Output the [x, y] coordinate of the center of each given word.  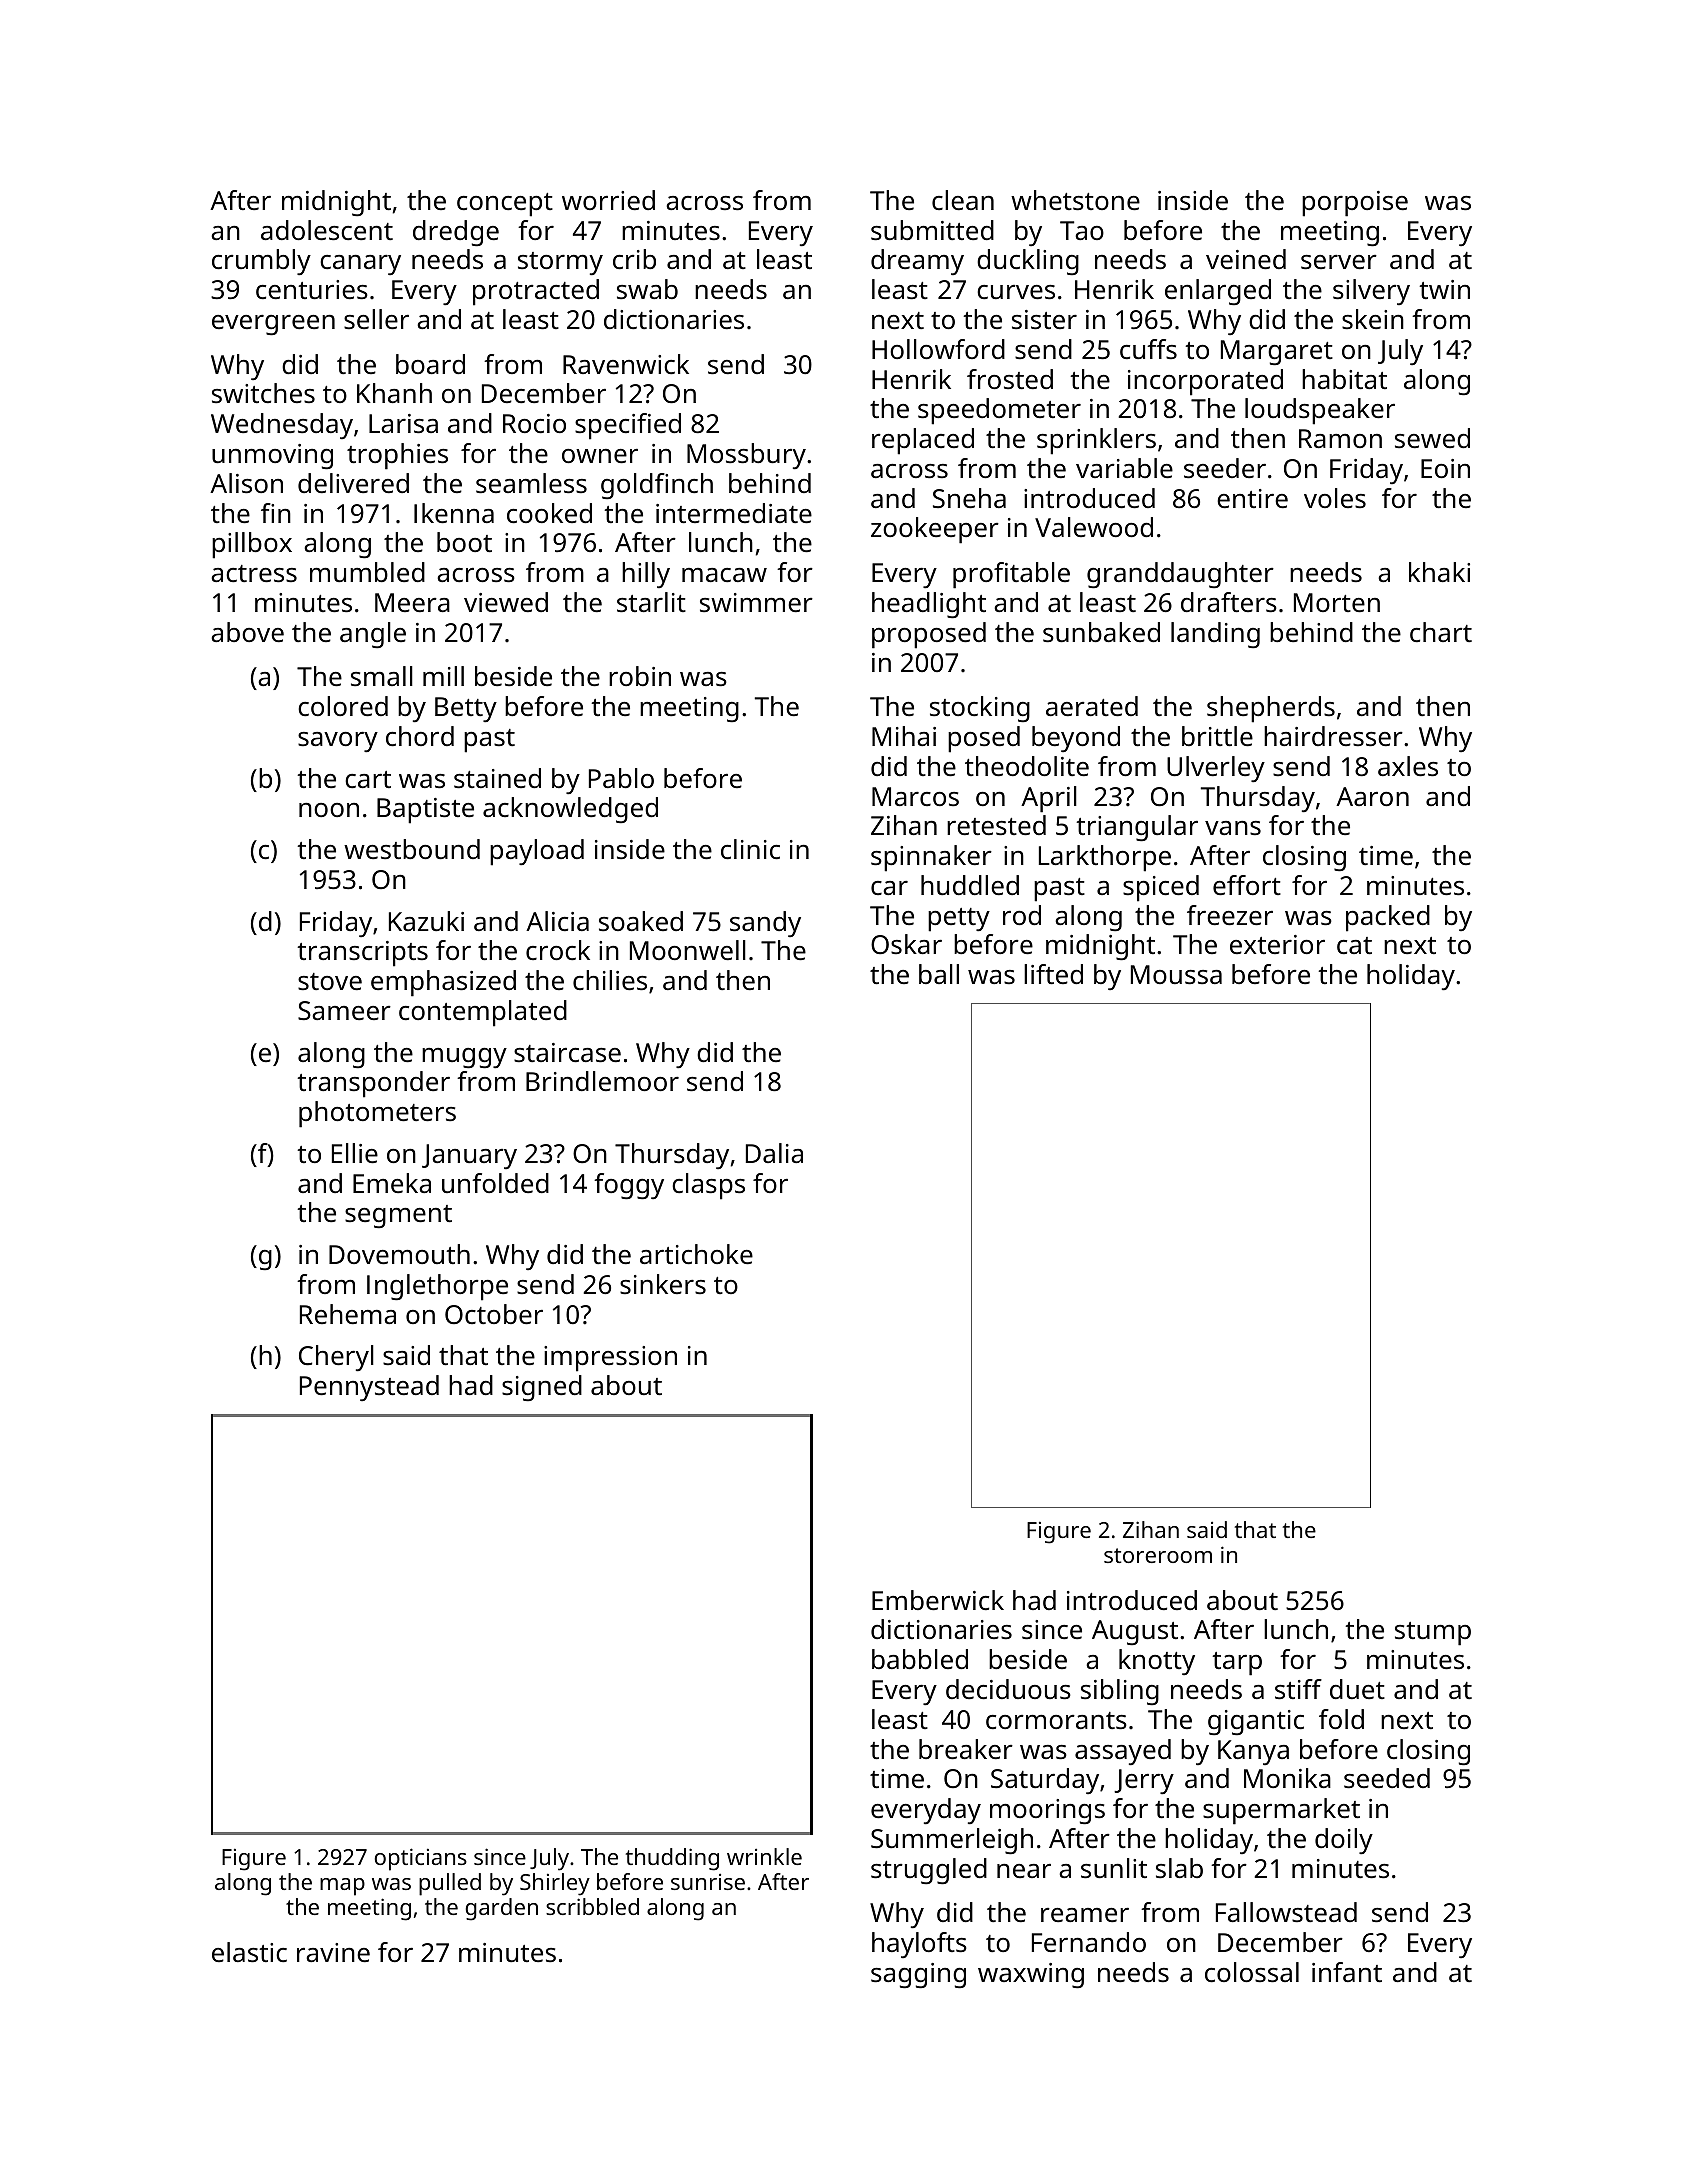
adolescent [327, 230]
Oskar [906, 944]
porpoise [1355, 204]
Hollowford [938, 349]
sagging [918, 1976]
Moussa [1176, 975]
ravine [333, 1952]
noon [329, 810]
